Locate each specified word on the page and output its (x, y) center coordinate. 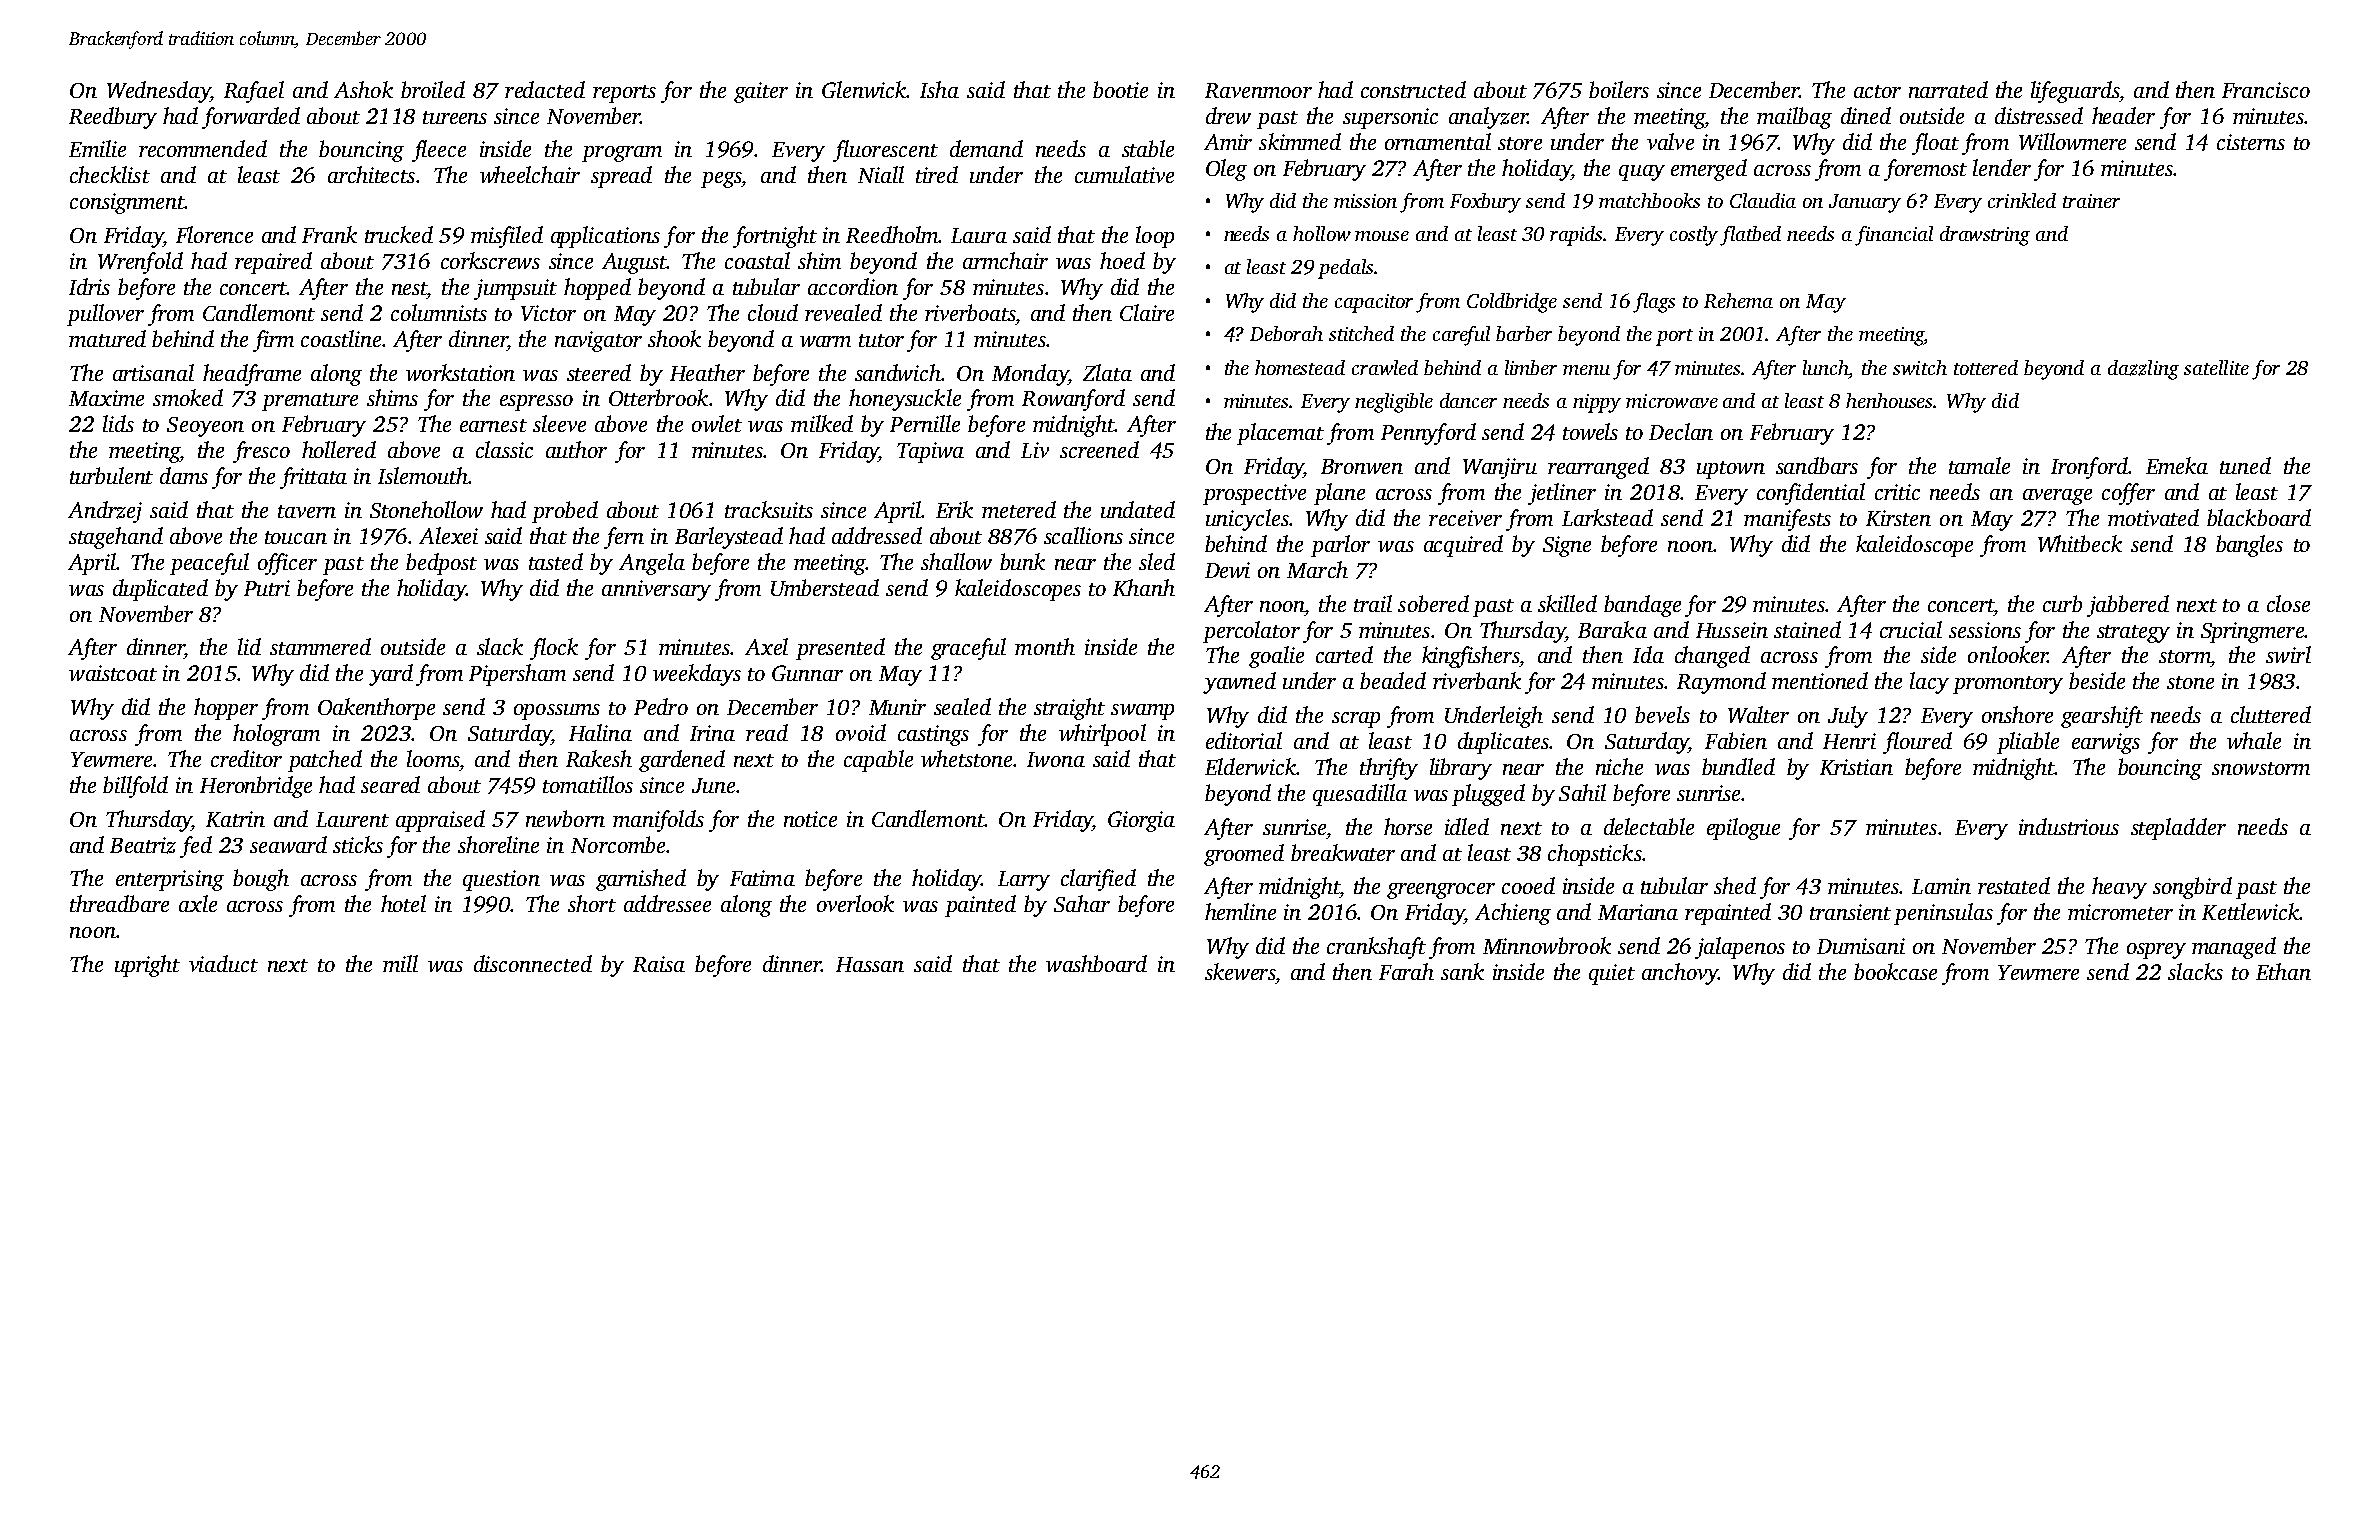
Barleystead (729, 538)
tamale (1979, 465)
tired (937, 174)
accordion (853, 286)
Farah (1406, 971)
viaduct (223, 963)
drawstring (1985, 236)
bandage (1642, 606)
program (622, 154)
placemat (1280, 434)
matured (107, 338)
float (1935, 144)
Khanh (1144, 587)
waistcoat (113, 673)
